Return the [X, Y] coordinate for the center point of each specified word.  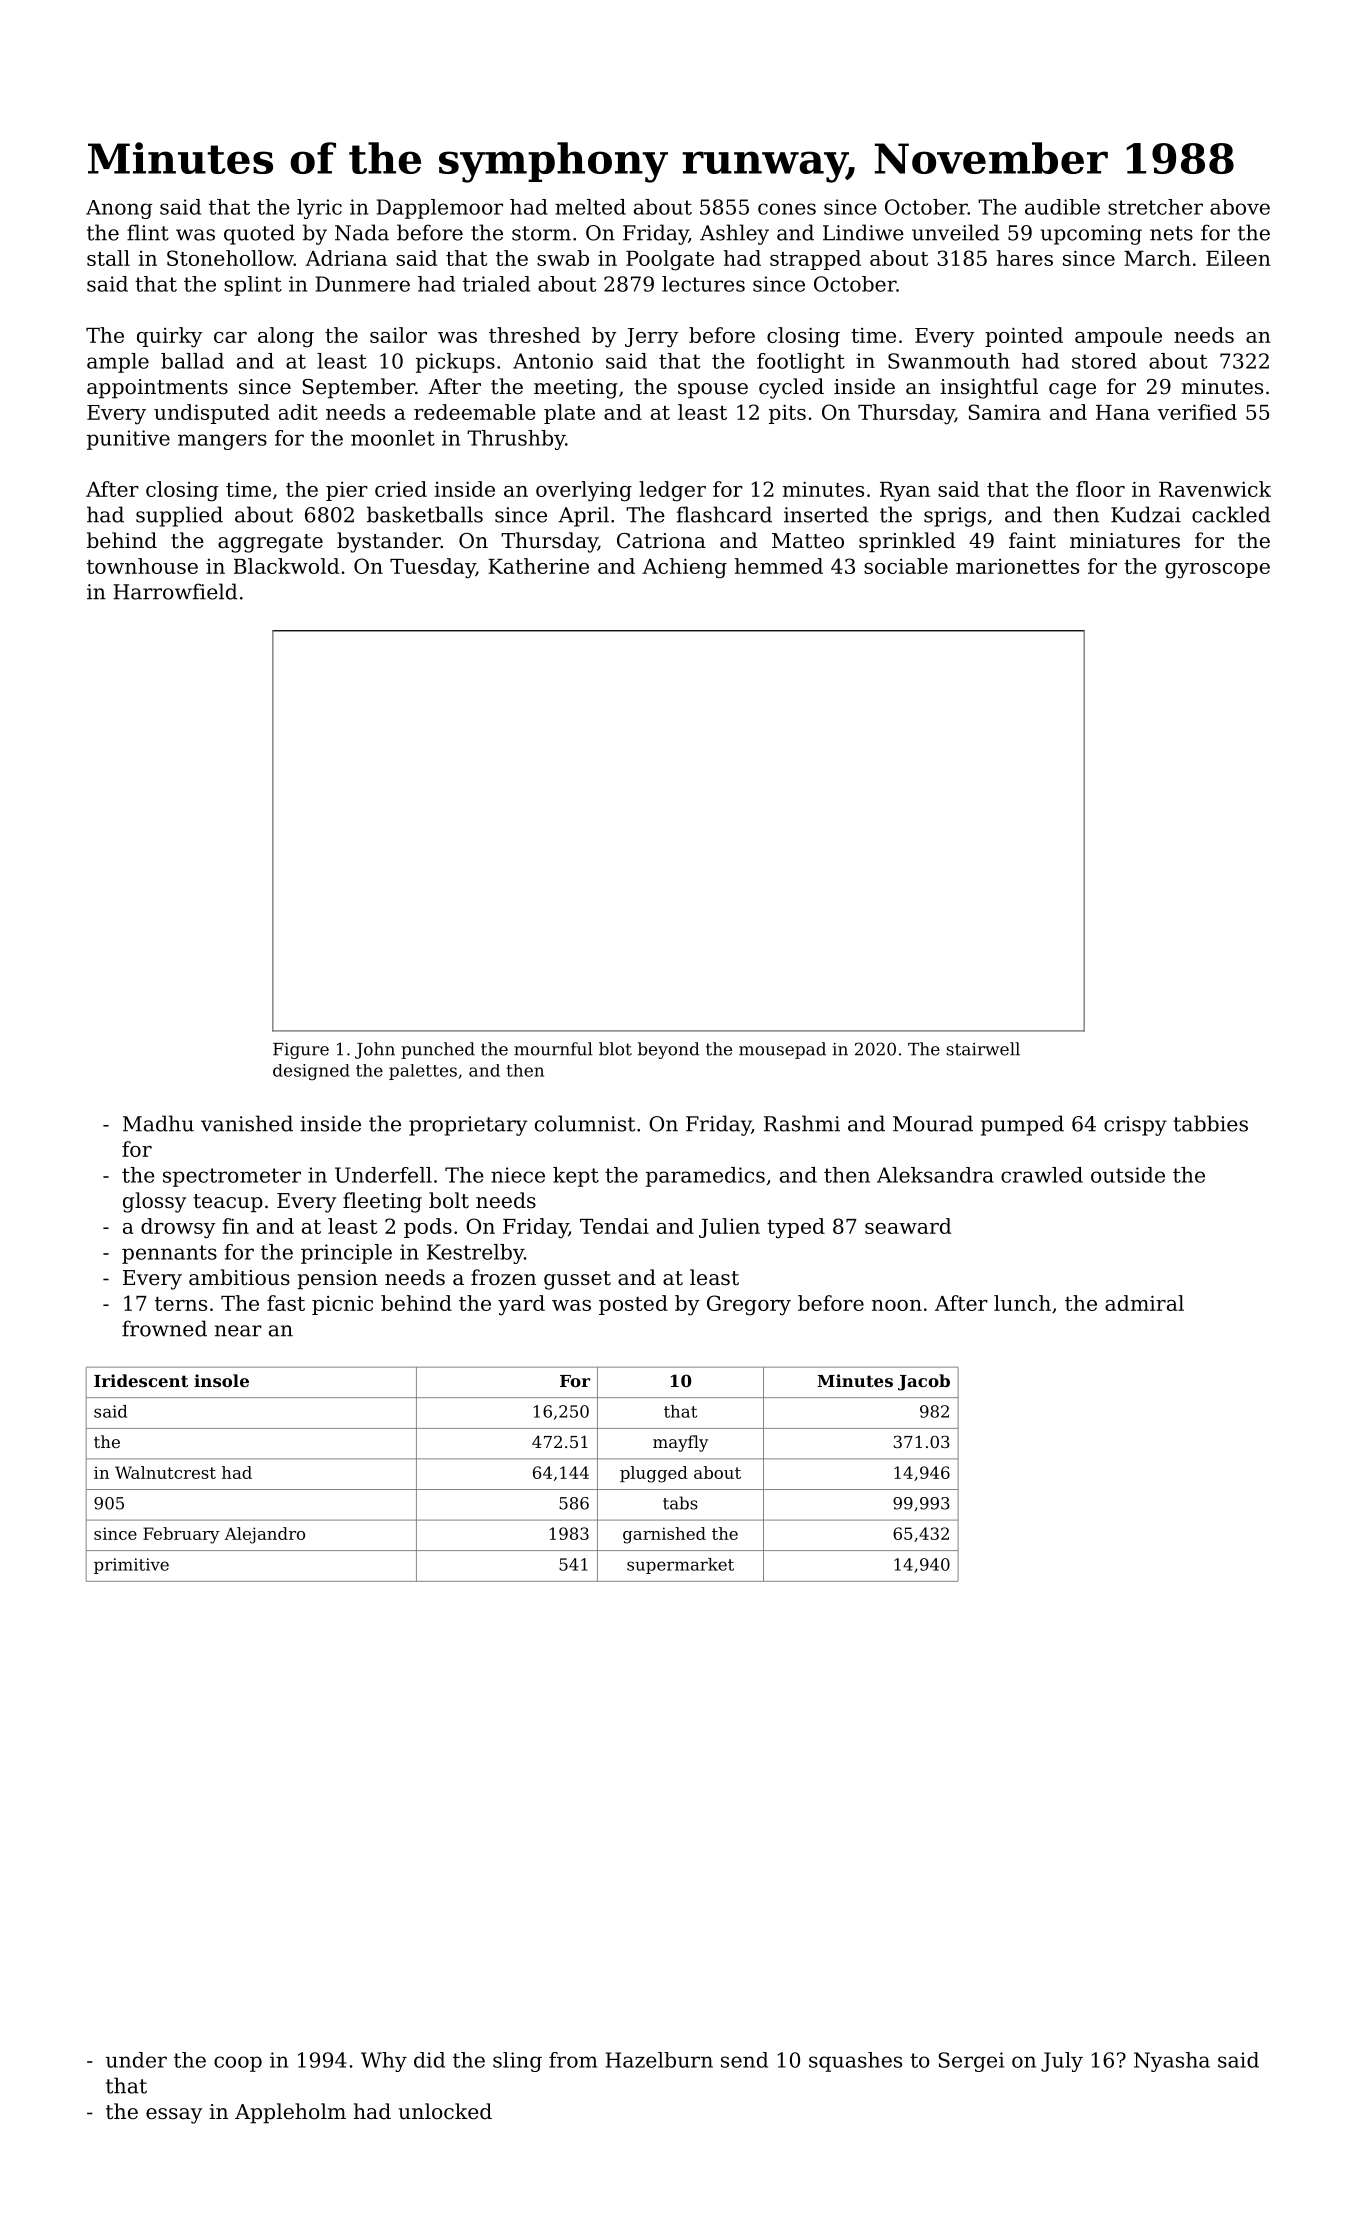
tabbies [1210, 1123]
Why [384, 2062]
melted [590, 207]
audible [1062, 207]
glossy [154, 1202]
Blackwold [286, 566]
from [573, 2060]
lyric [319, 209]
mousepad [782, 1050]
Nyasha [1172, 2062]
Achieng [684, 568]
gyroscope [1217, 571]
